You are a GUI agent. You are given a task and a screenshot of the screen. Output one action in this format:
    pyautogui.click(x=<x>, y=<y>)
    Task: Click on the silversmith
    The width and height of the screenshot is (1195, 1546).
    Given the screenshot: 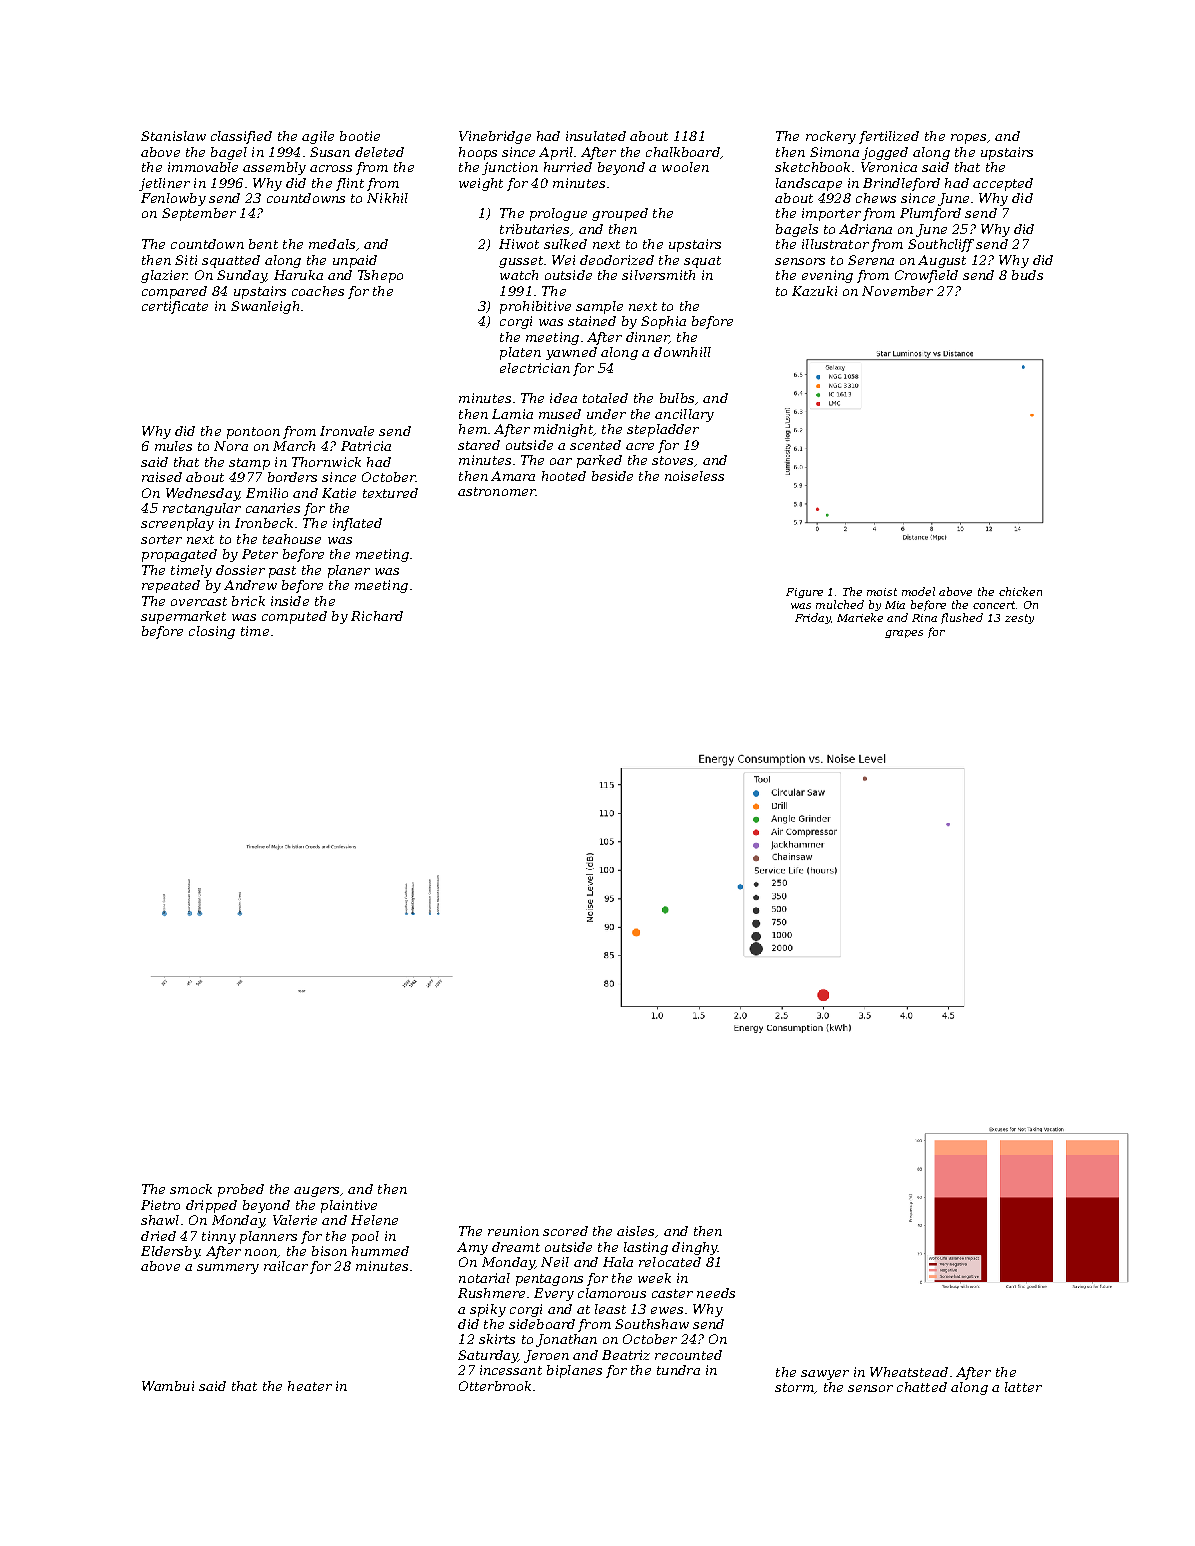 What is the action you would take?
    pyautogui.click(x=658, y=275)
